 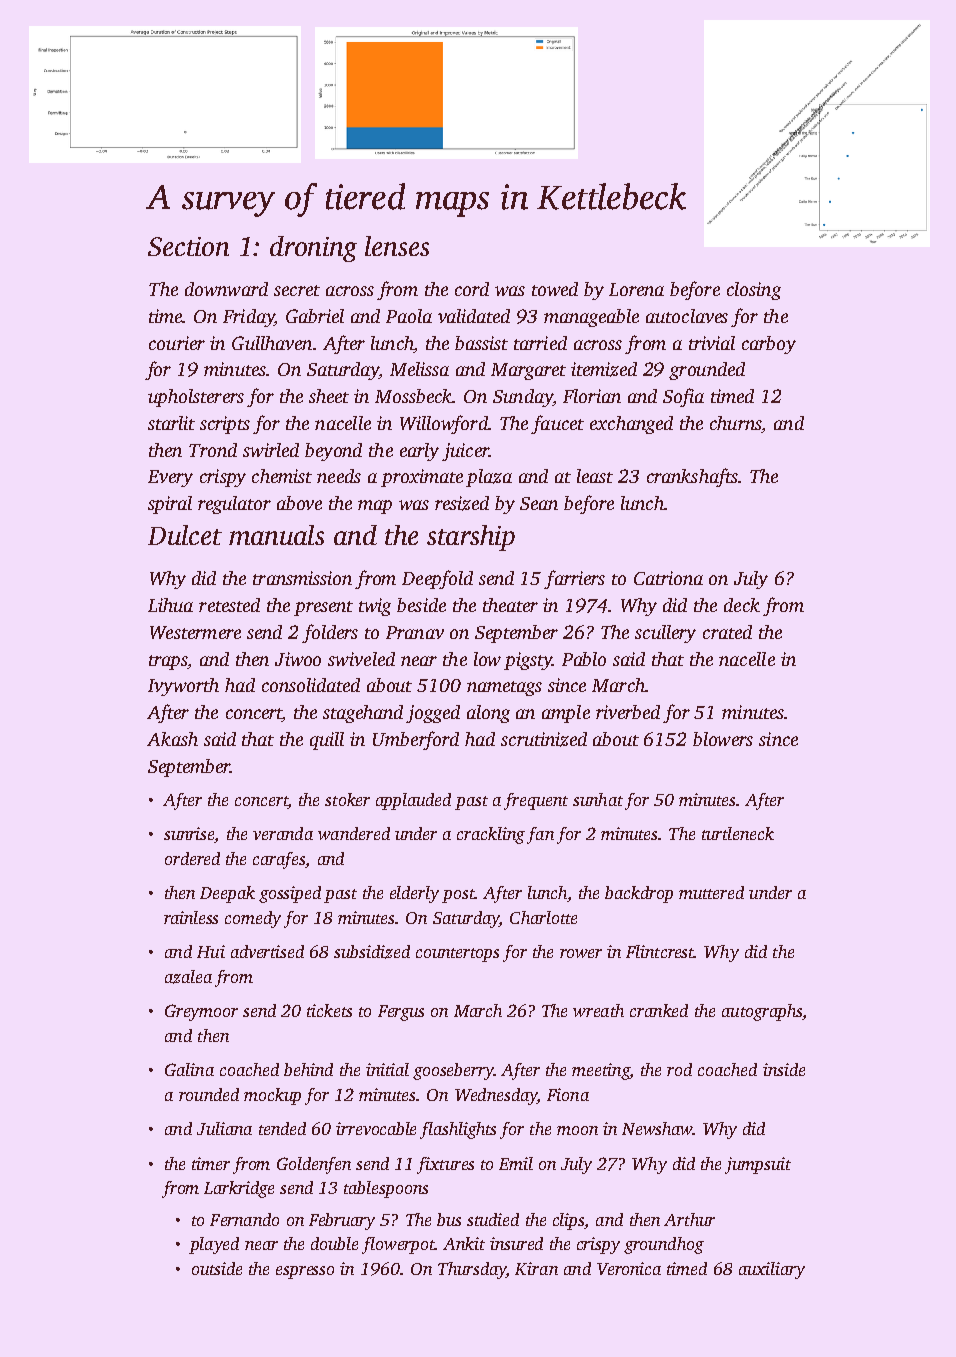 What do you see at coordinates (754, 291) in the image?
I see `closing` at bounding box center [754, 291].
